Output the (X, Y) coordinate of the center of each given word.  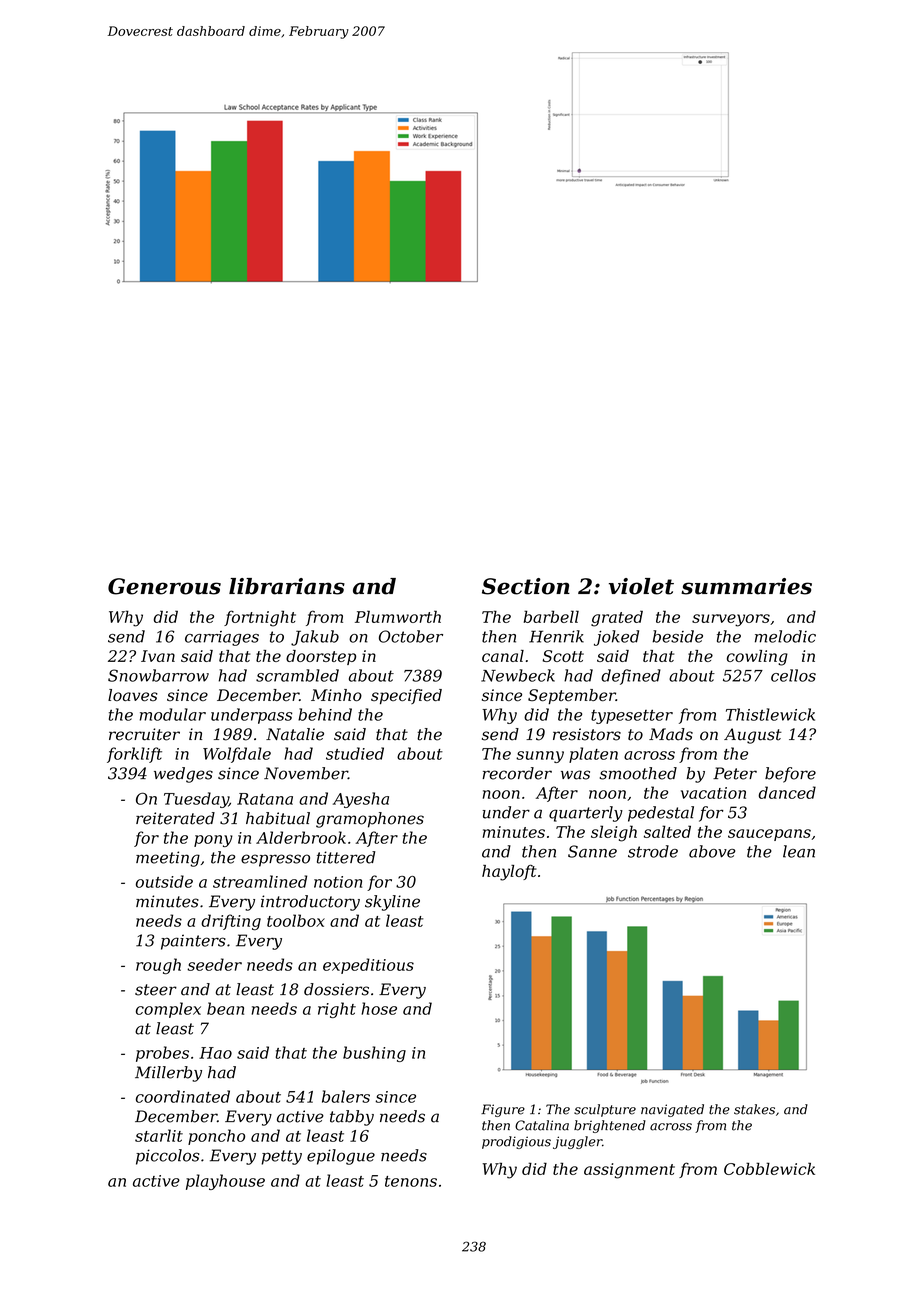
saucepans (769, 835)
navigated (672, 1110)
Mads (671, 734)
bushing (374, 1054)
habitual (278, 818)
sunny (540, 757)
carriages (222, 638)
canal (503, 656)
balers (346, 1096)
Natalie (295, 734)
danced (787, 792)
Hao (215, 1053)
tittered (346, 857)
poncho (216, 1137)
